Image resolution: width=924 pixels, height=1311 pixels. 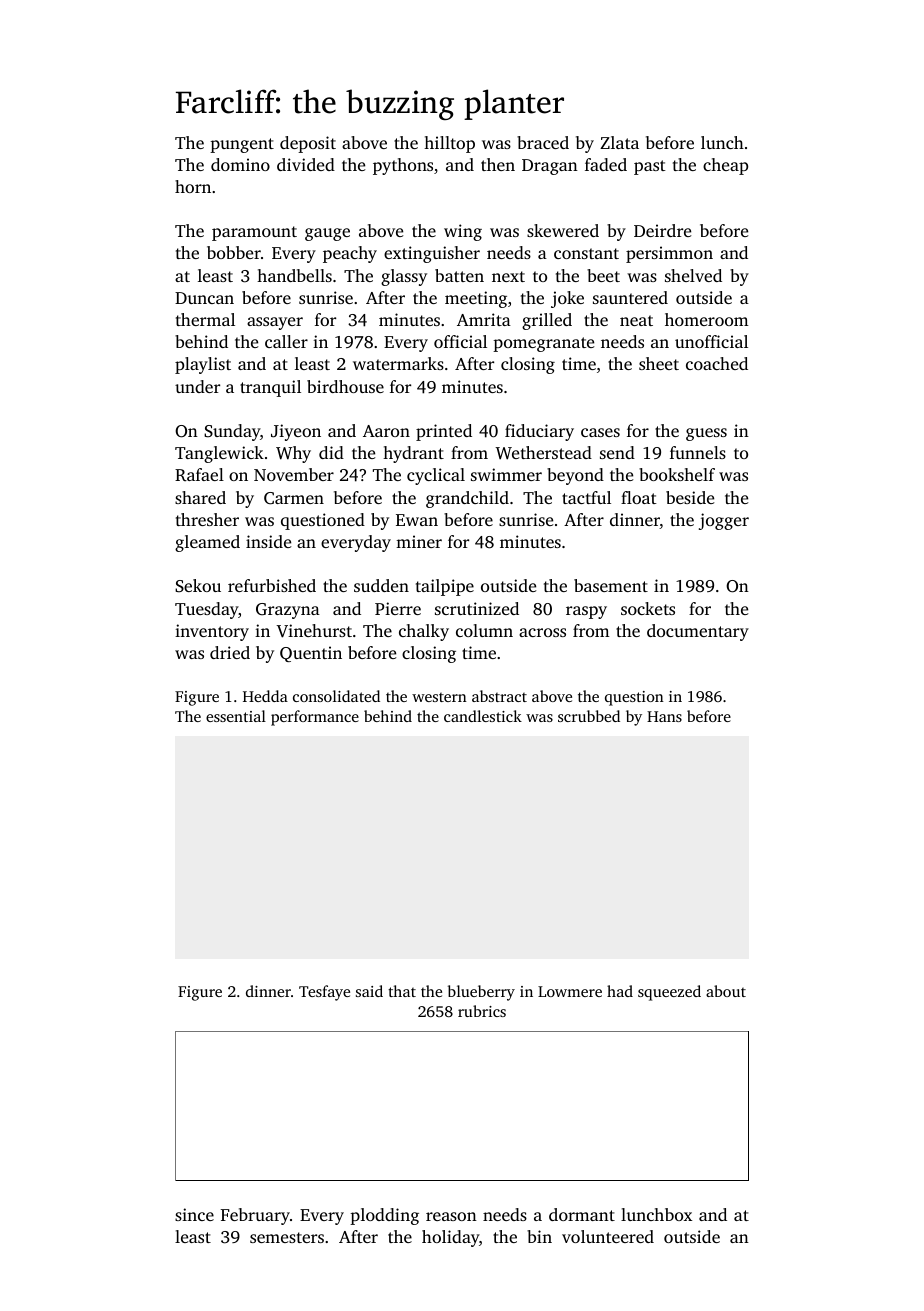 What do you see at coordinates (194, 1214) in the screenshot?
I see `since` at bounding box center [194, 1214].
